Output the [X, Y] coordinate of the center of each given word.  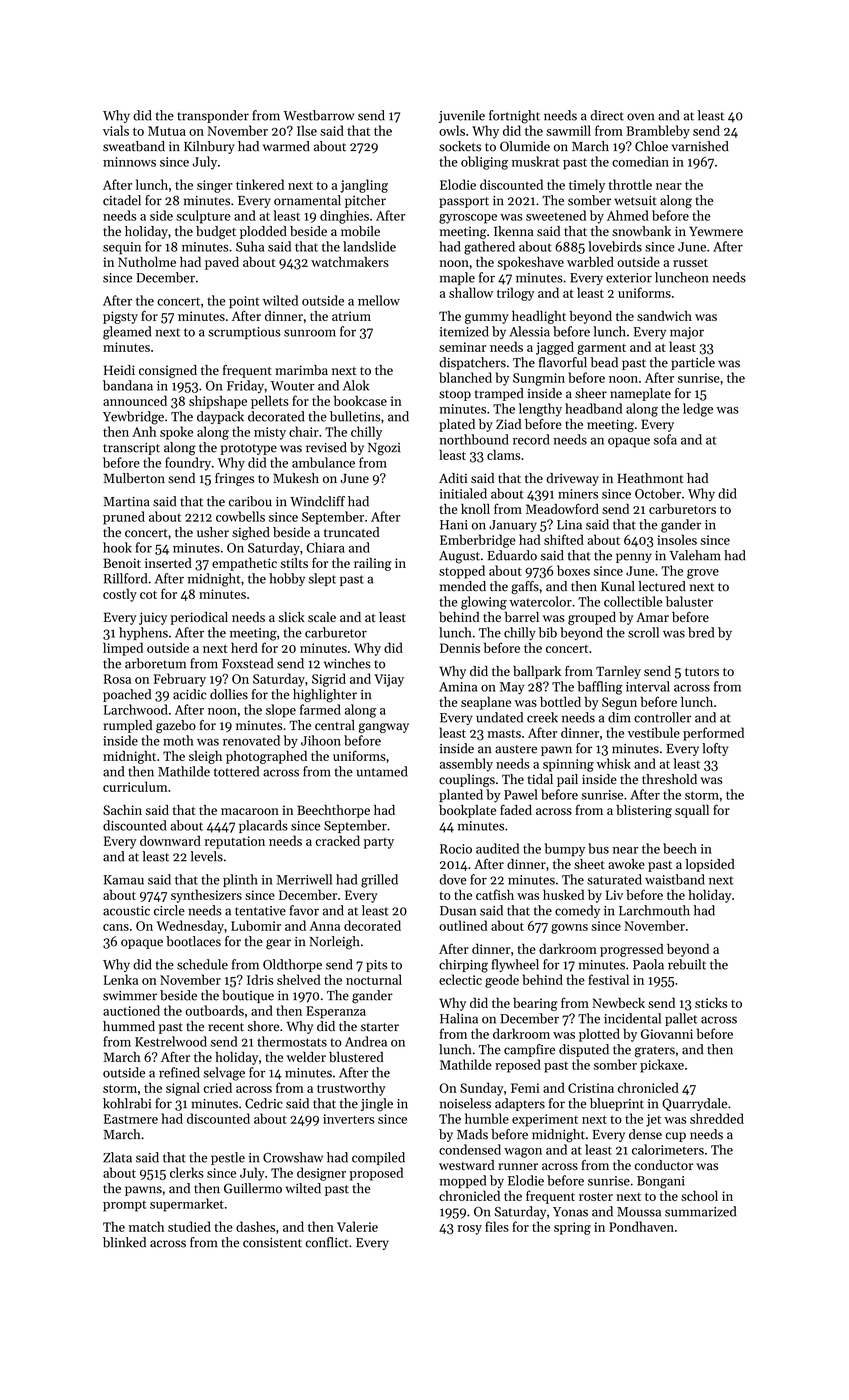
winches [347, 663]
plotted [599, 1035]
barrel [522, 617]
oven [641, 117]
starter [380, 1027]
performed [713, 734]
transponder [213, 116]
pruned [124, 518]
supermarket [187, 1205]
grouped [592, 618]
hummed [129, 1026]
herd [244, 647]
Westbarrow [319, 115]
